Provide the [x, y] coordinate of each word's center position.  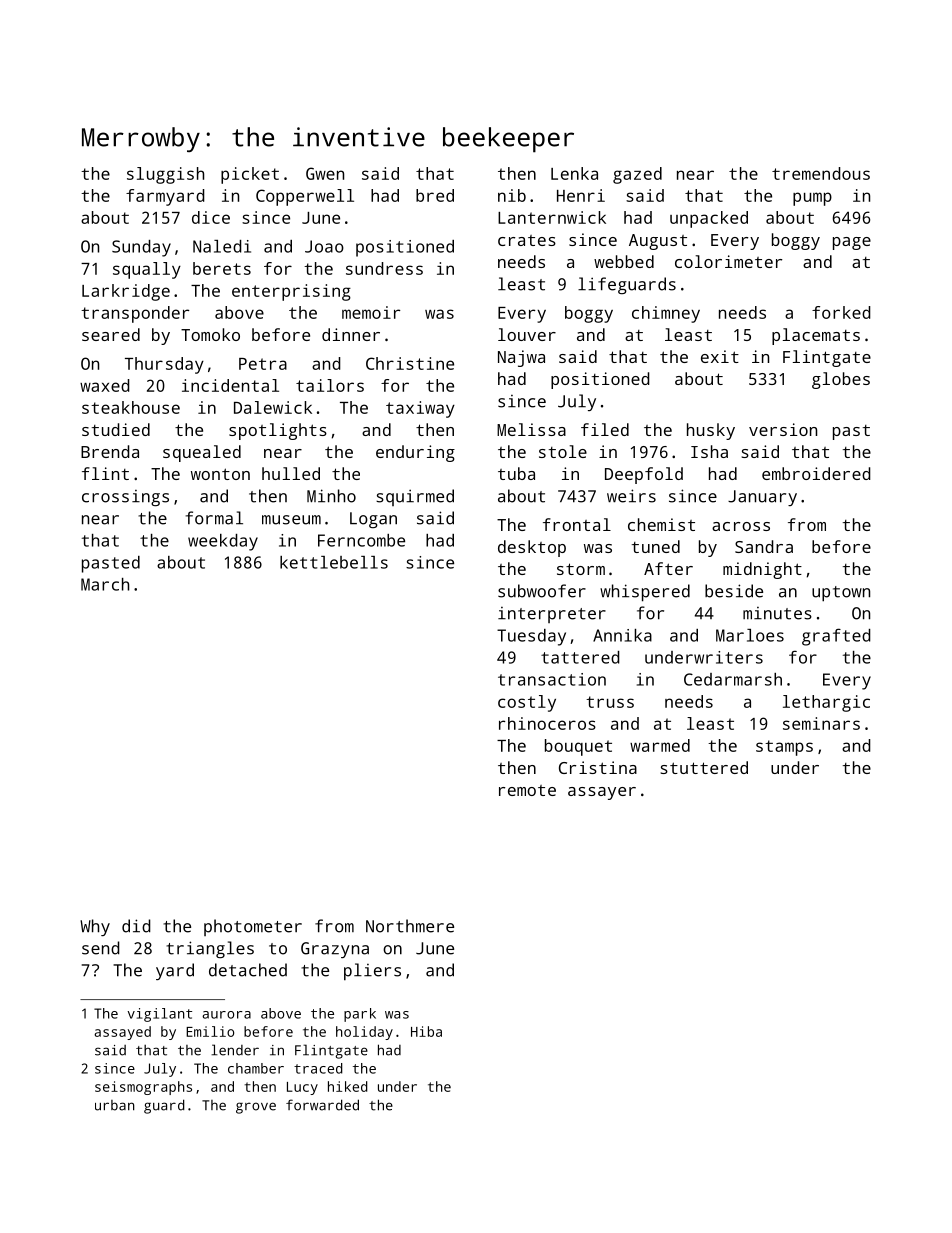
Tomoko [210, 334]
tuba [516, 473]
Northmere [410, 926]
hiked [348, 1086]
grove [256, 1108]
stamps [784, 748]
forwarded [322, 1105]
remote [527, 790]
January [762, 498]
